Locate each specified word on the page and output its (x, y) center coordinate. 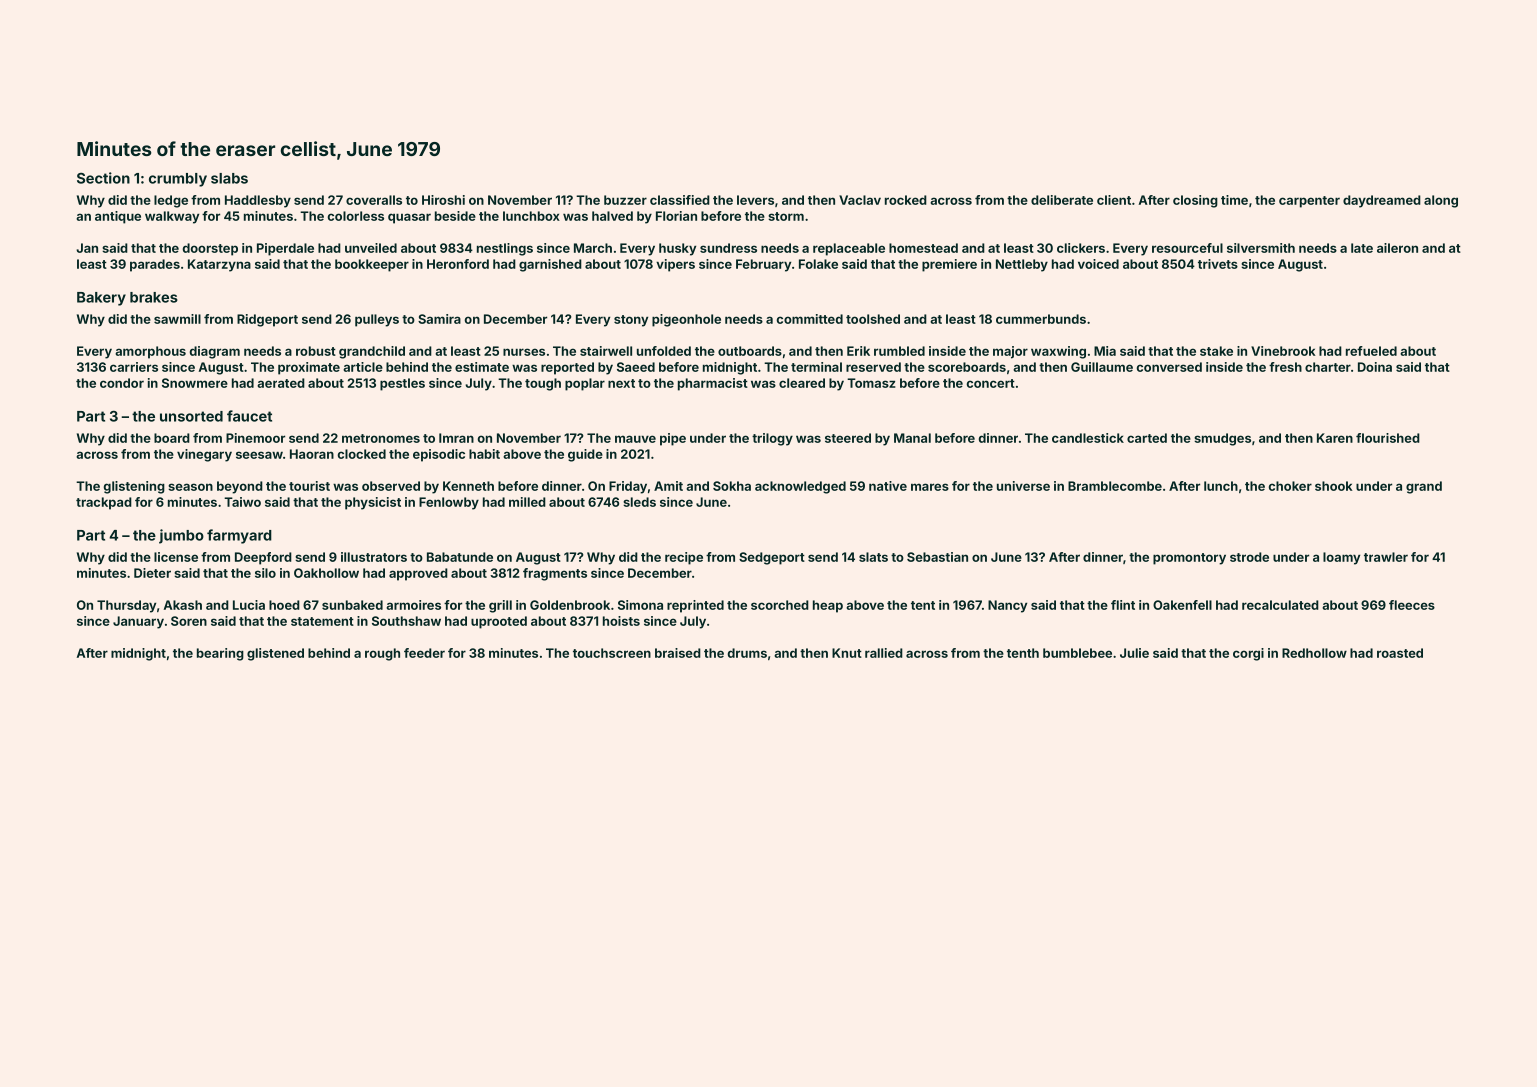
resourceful (1187, 248)
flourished (1388, 438)
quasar (409, 218)
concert (991, 383)
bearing (220, 654)
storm (786, 216)
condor (122, 383)
